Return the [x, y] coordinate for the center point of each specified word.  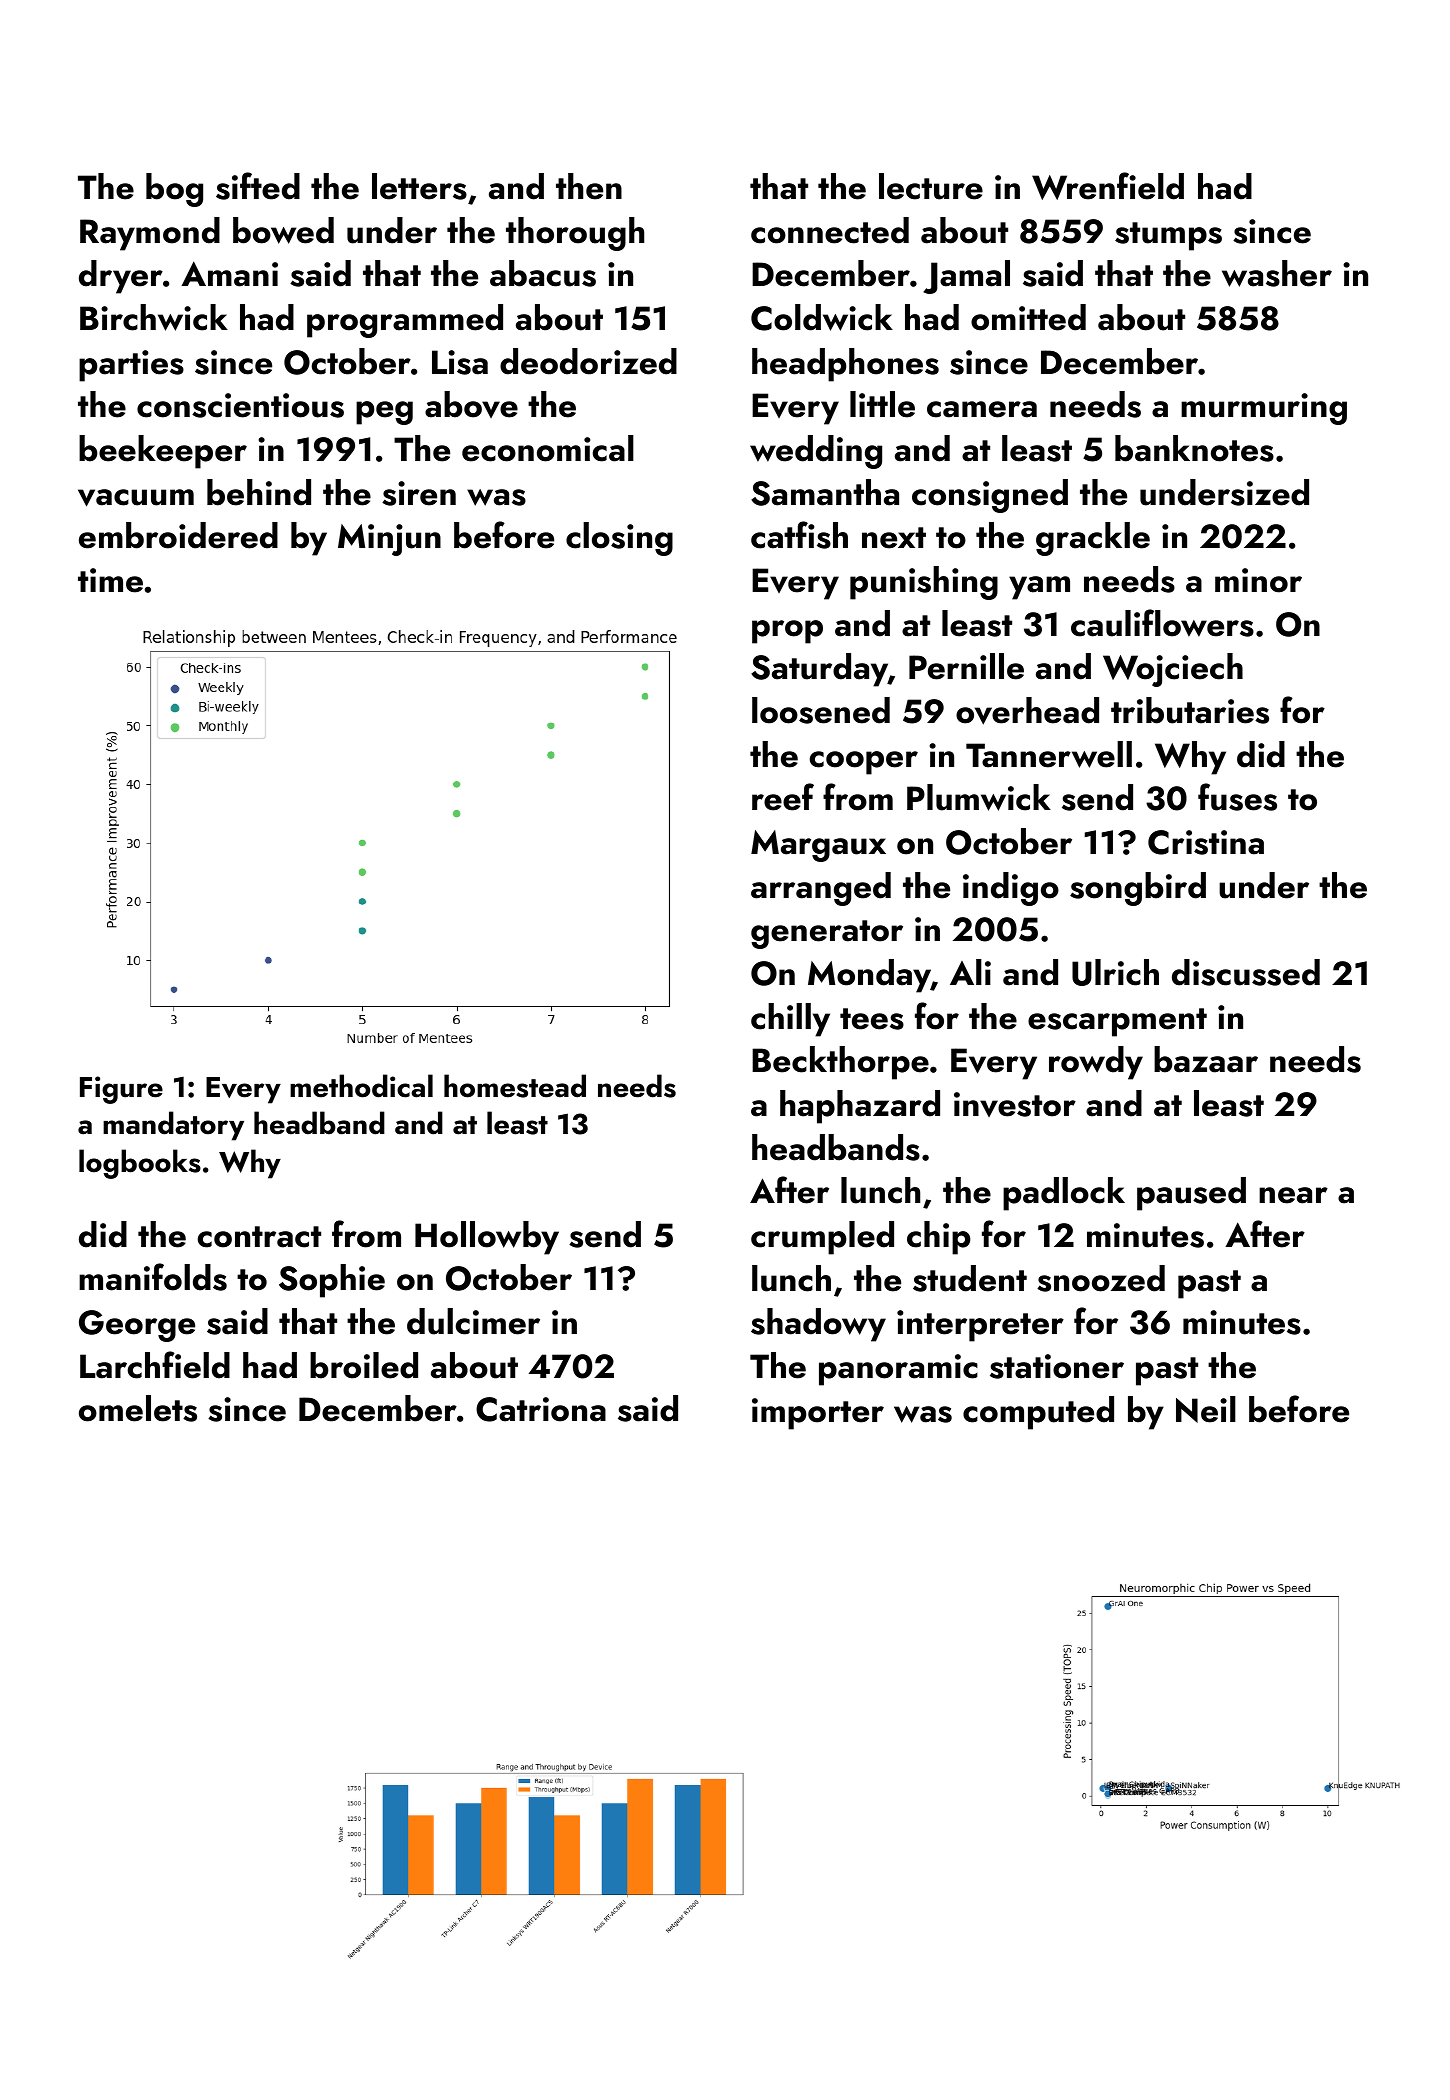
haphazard [860, 1107]
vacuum [136, 498]
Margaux [818, 846]
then [589, 186]
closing [619, 539]
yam [1039, 588]
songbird [1138, 889]
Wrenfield [1108, 186]
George [137, 1326]
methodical [361, 1086]
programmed [405, 321]
